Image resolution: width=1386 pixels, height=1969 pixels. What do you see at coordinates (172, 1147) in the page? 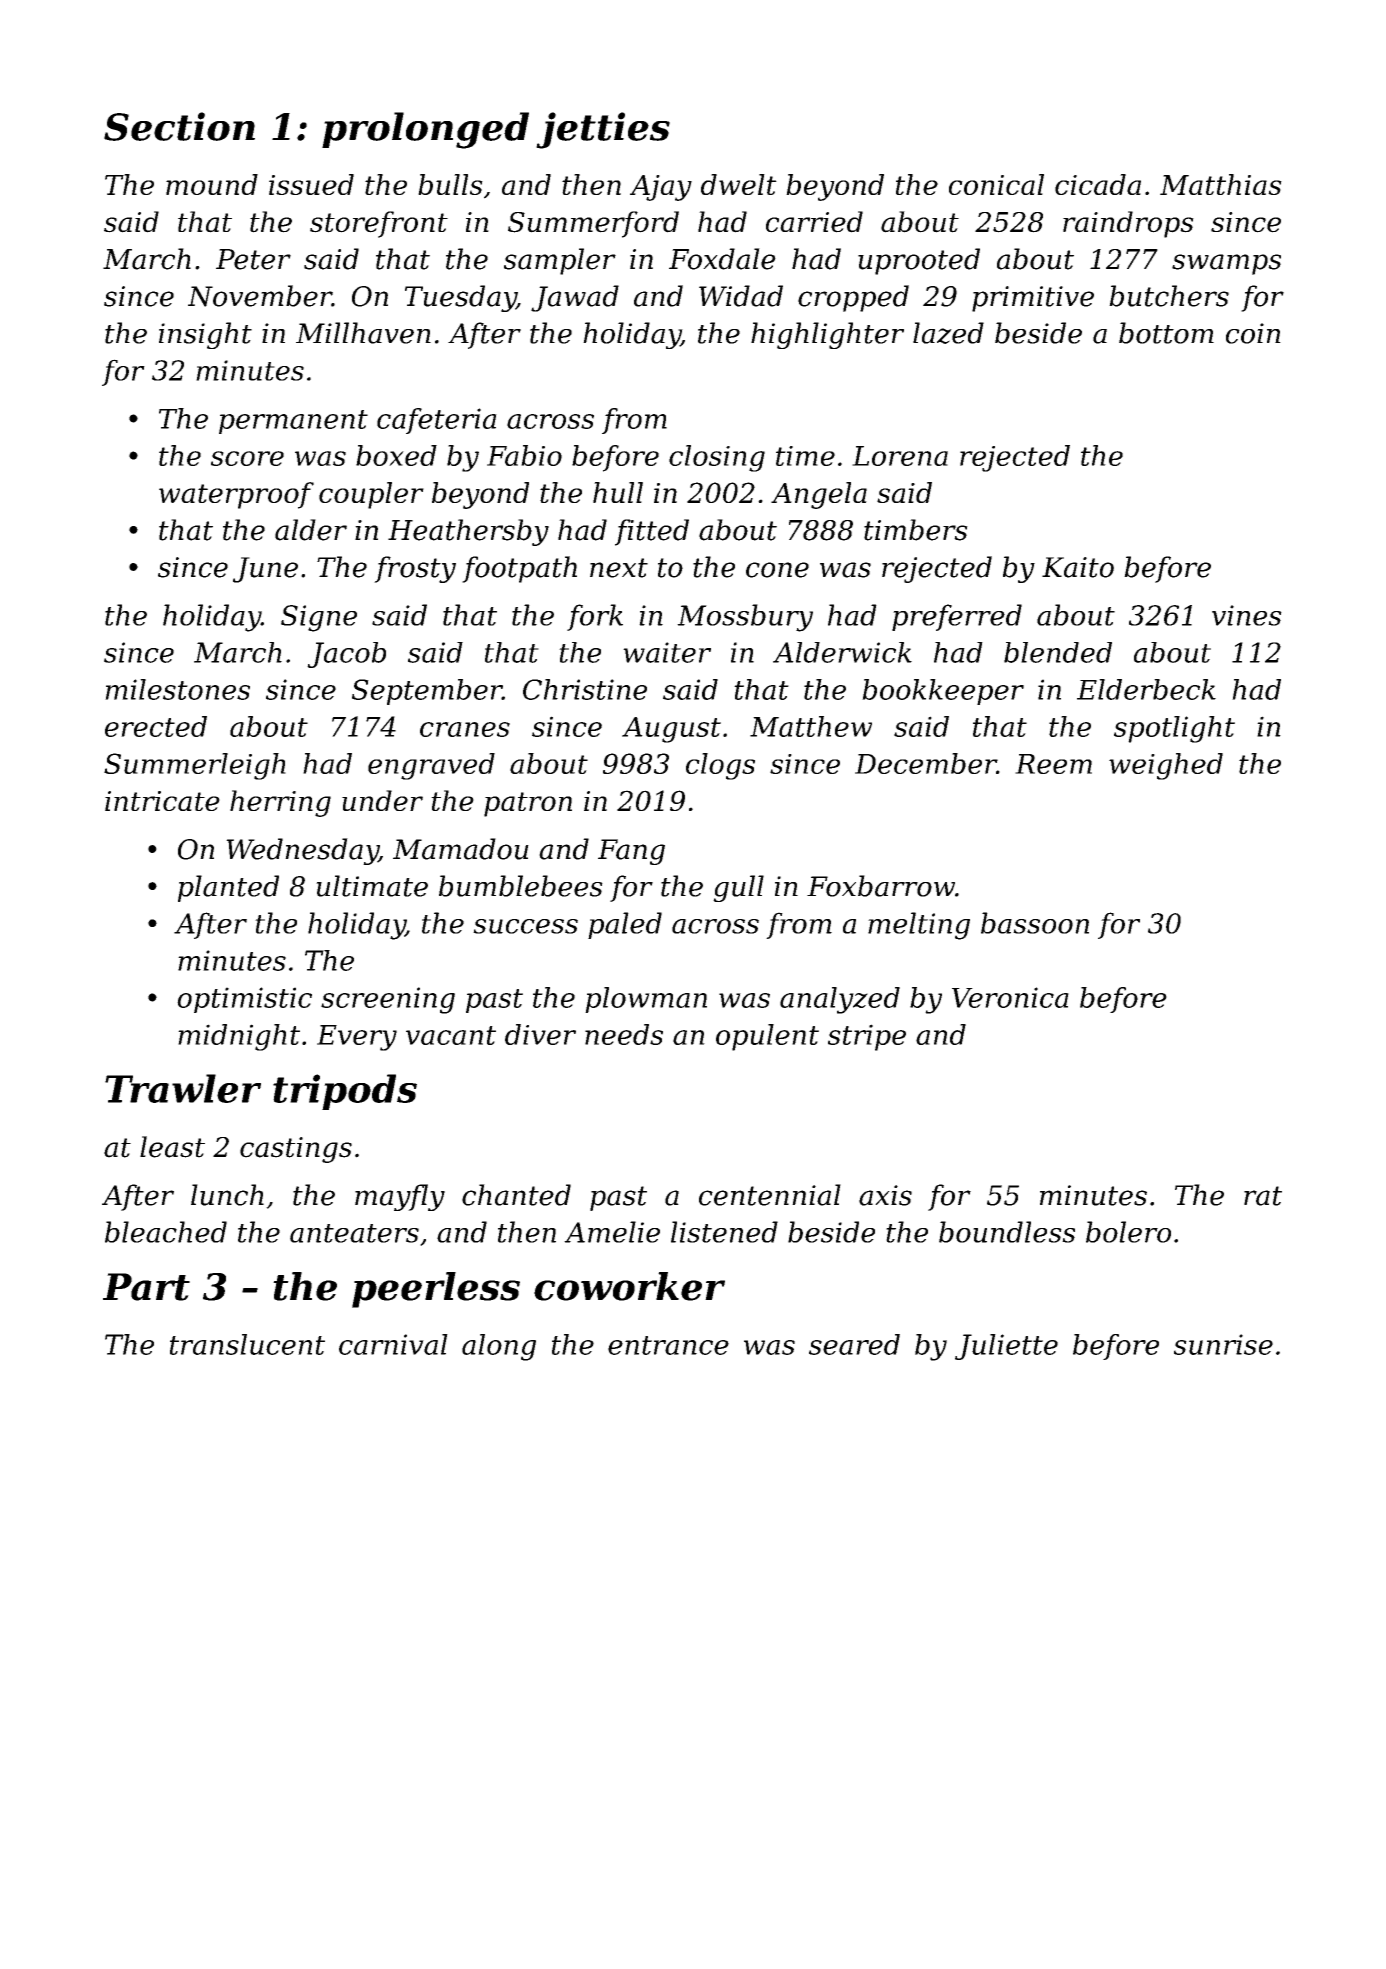
I see `least` at bounding box center [172, 1147].
